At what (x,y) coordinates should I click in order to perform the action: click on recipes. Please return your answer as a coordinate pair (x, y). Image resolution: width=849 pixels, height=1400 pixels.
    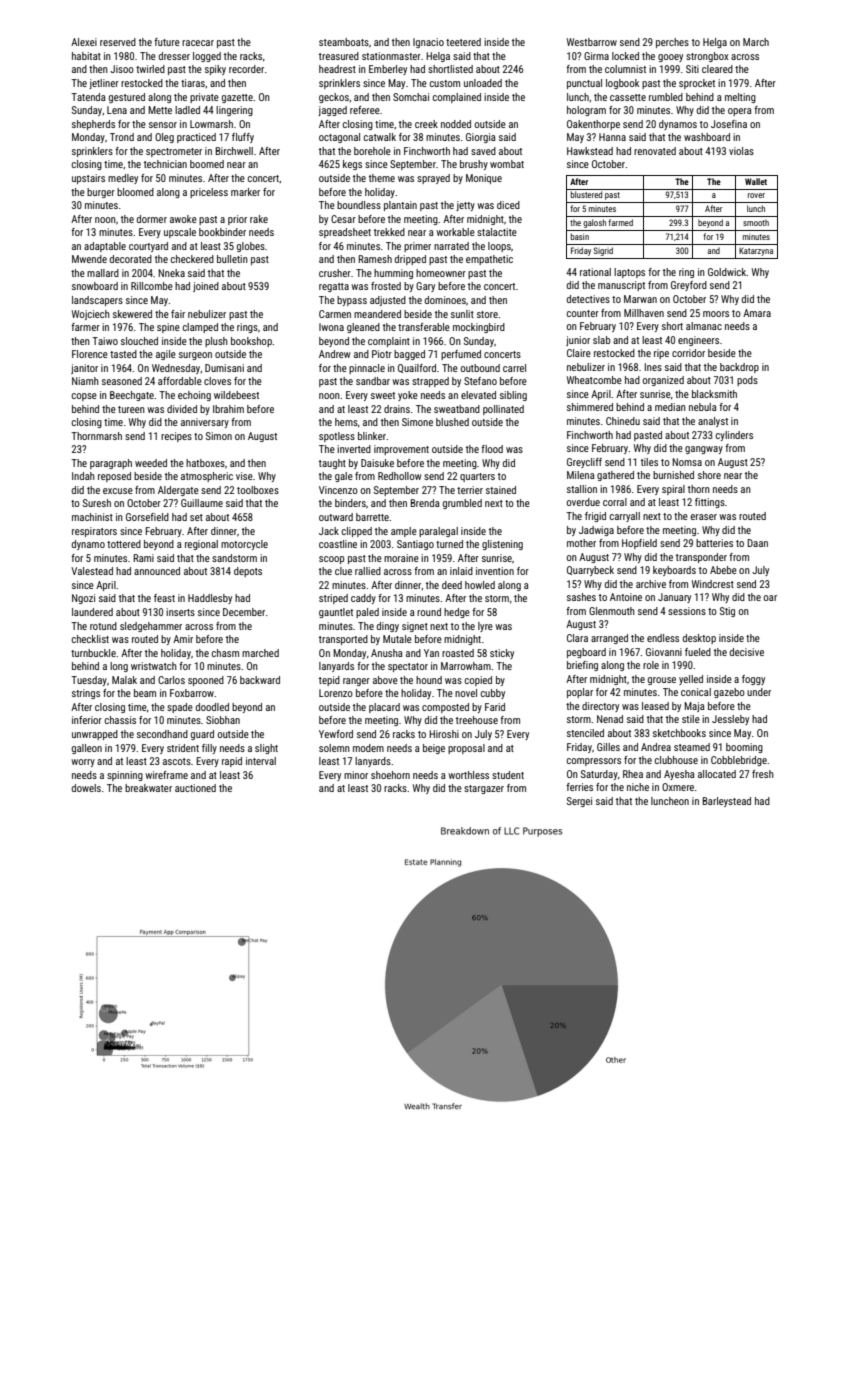
    Looking at the image, I should click on (176, 437).
